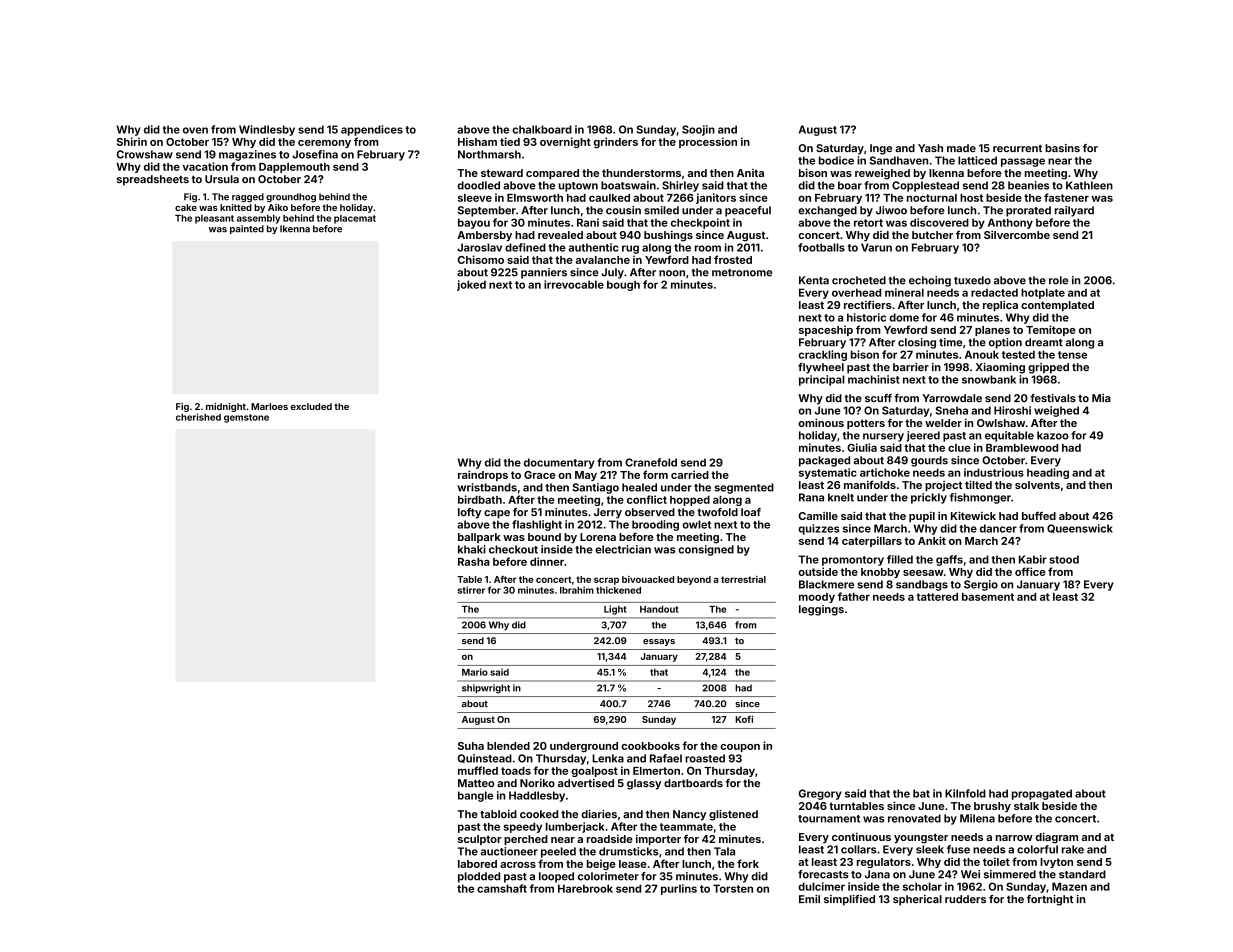 The height and width of the screenshot is (952, 1233). What do you see at coordinates (247, 229) in the screenshot?
I see `painted` at bounding box center [247, 229].
